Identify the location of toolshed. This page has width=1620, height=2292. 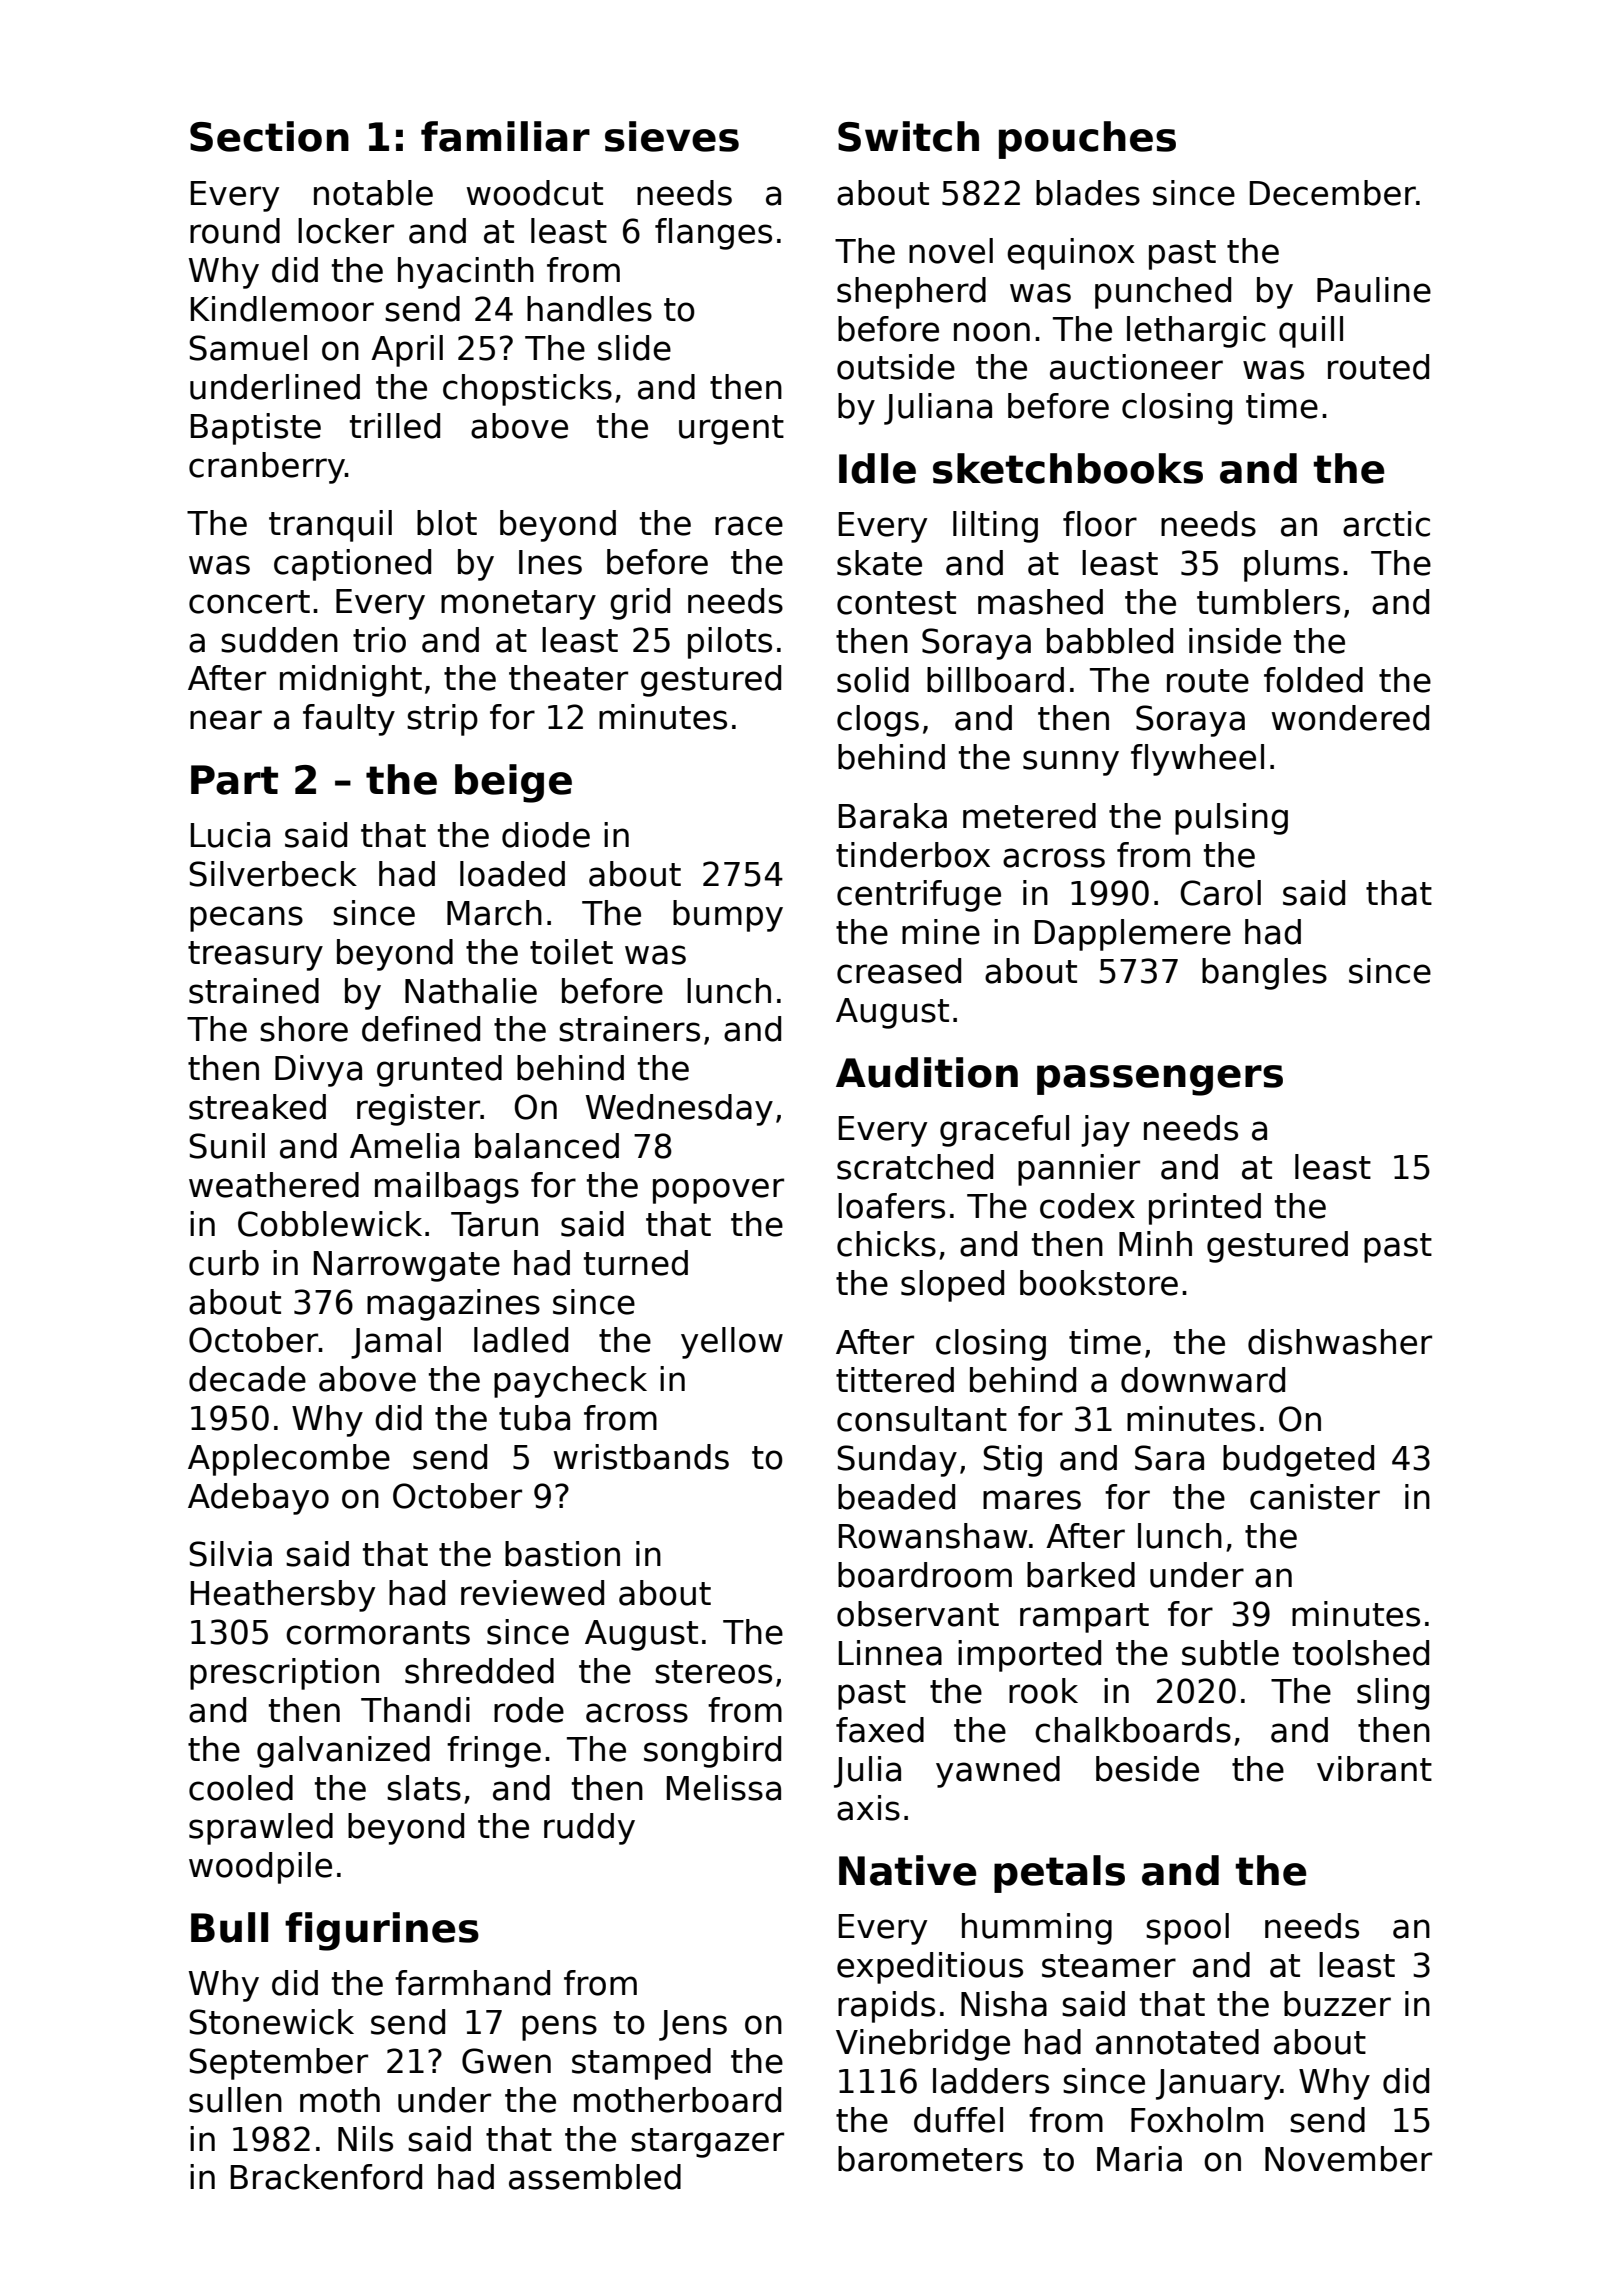
(1361, 1653).
